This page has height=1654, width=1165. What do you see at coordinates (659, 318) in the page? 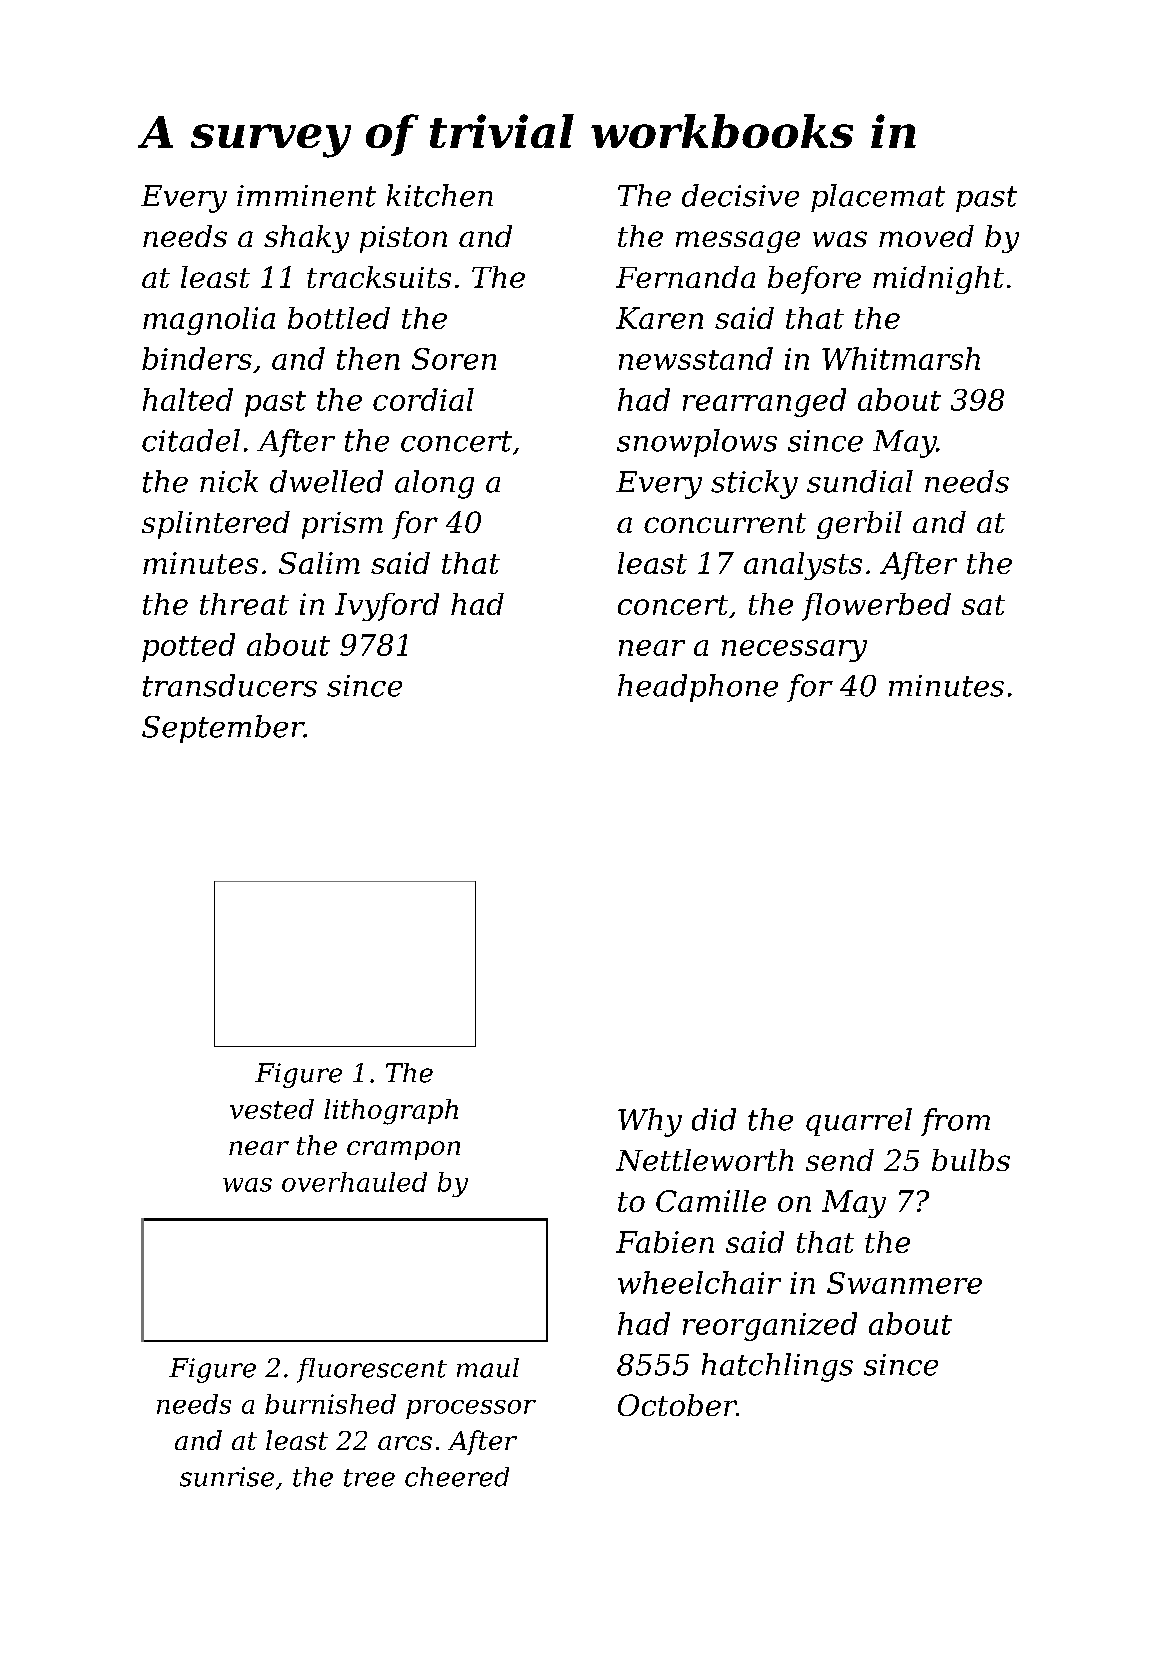
I see `Karen` at bounding box center [659, 318].
